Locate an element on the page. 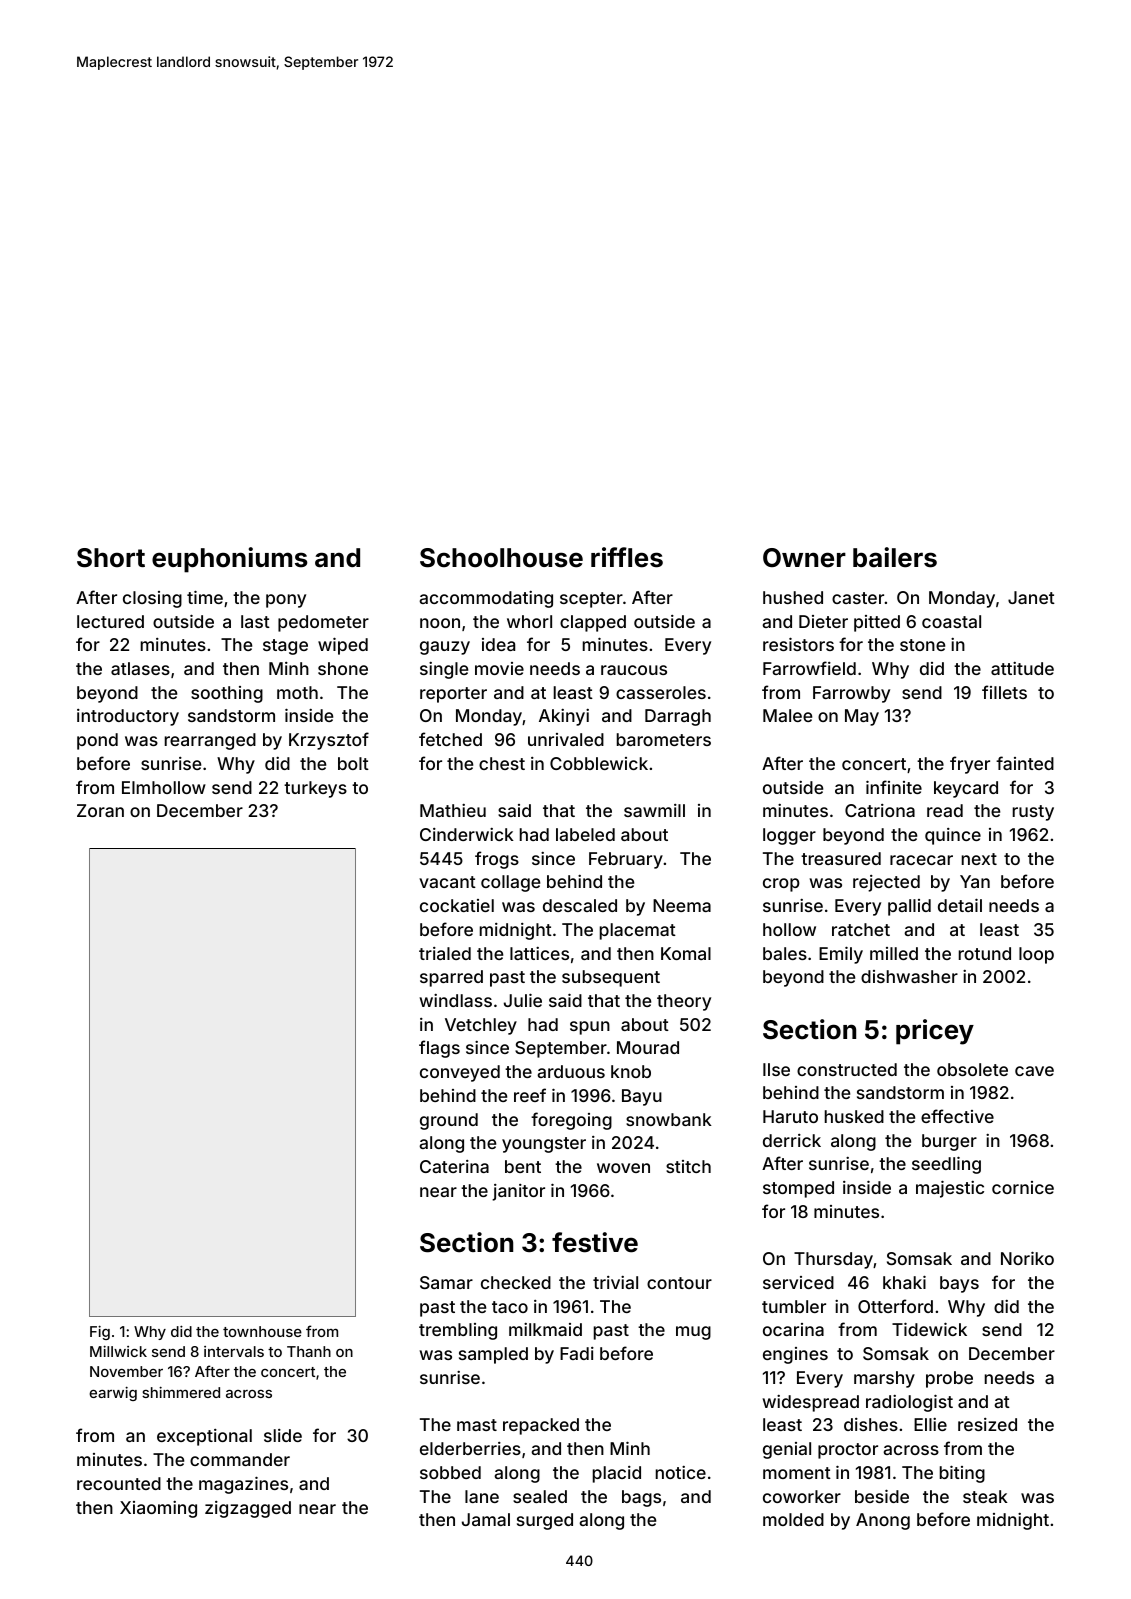 Image resolution: width=1131 pixels, height=1599 pixels. mast is located at coordinates (477, 1425).
